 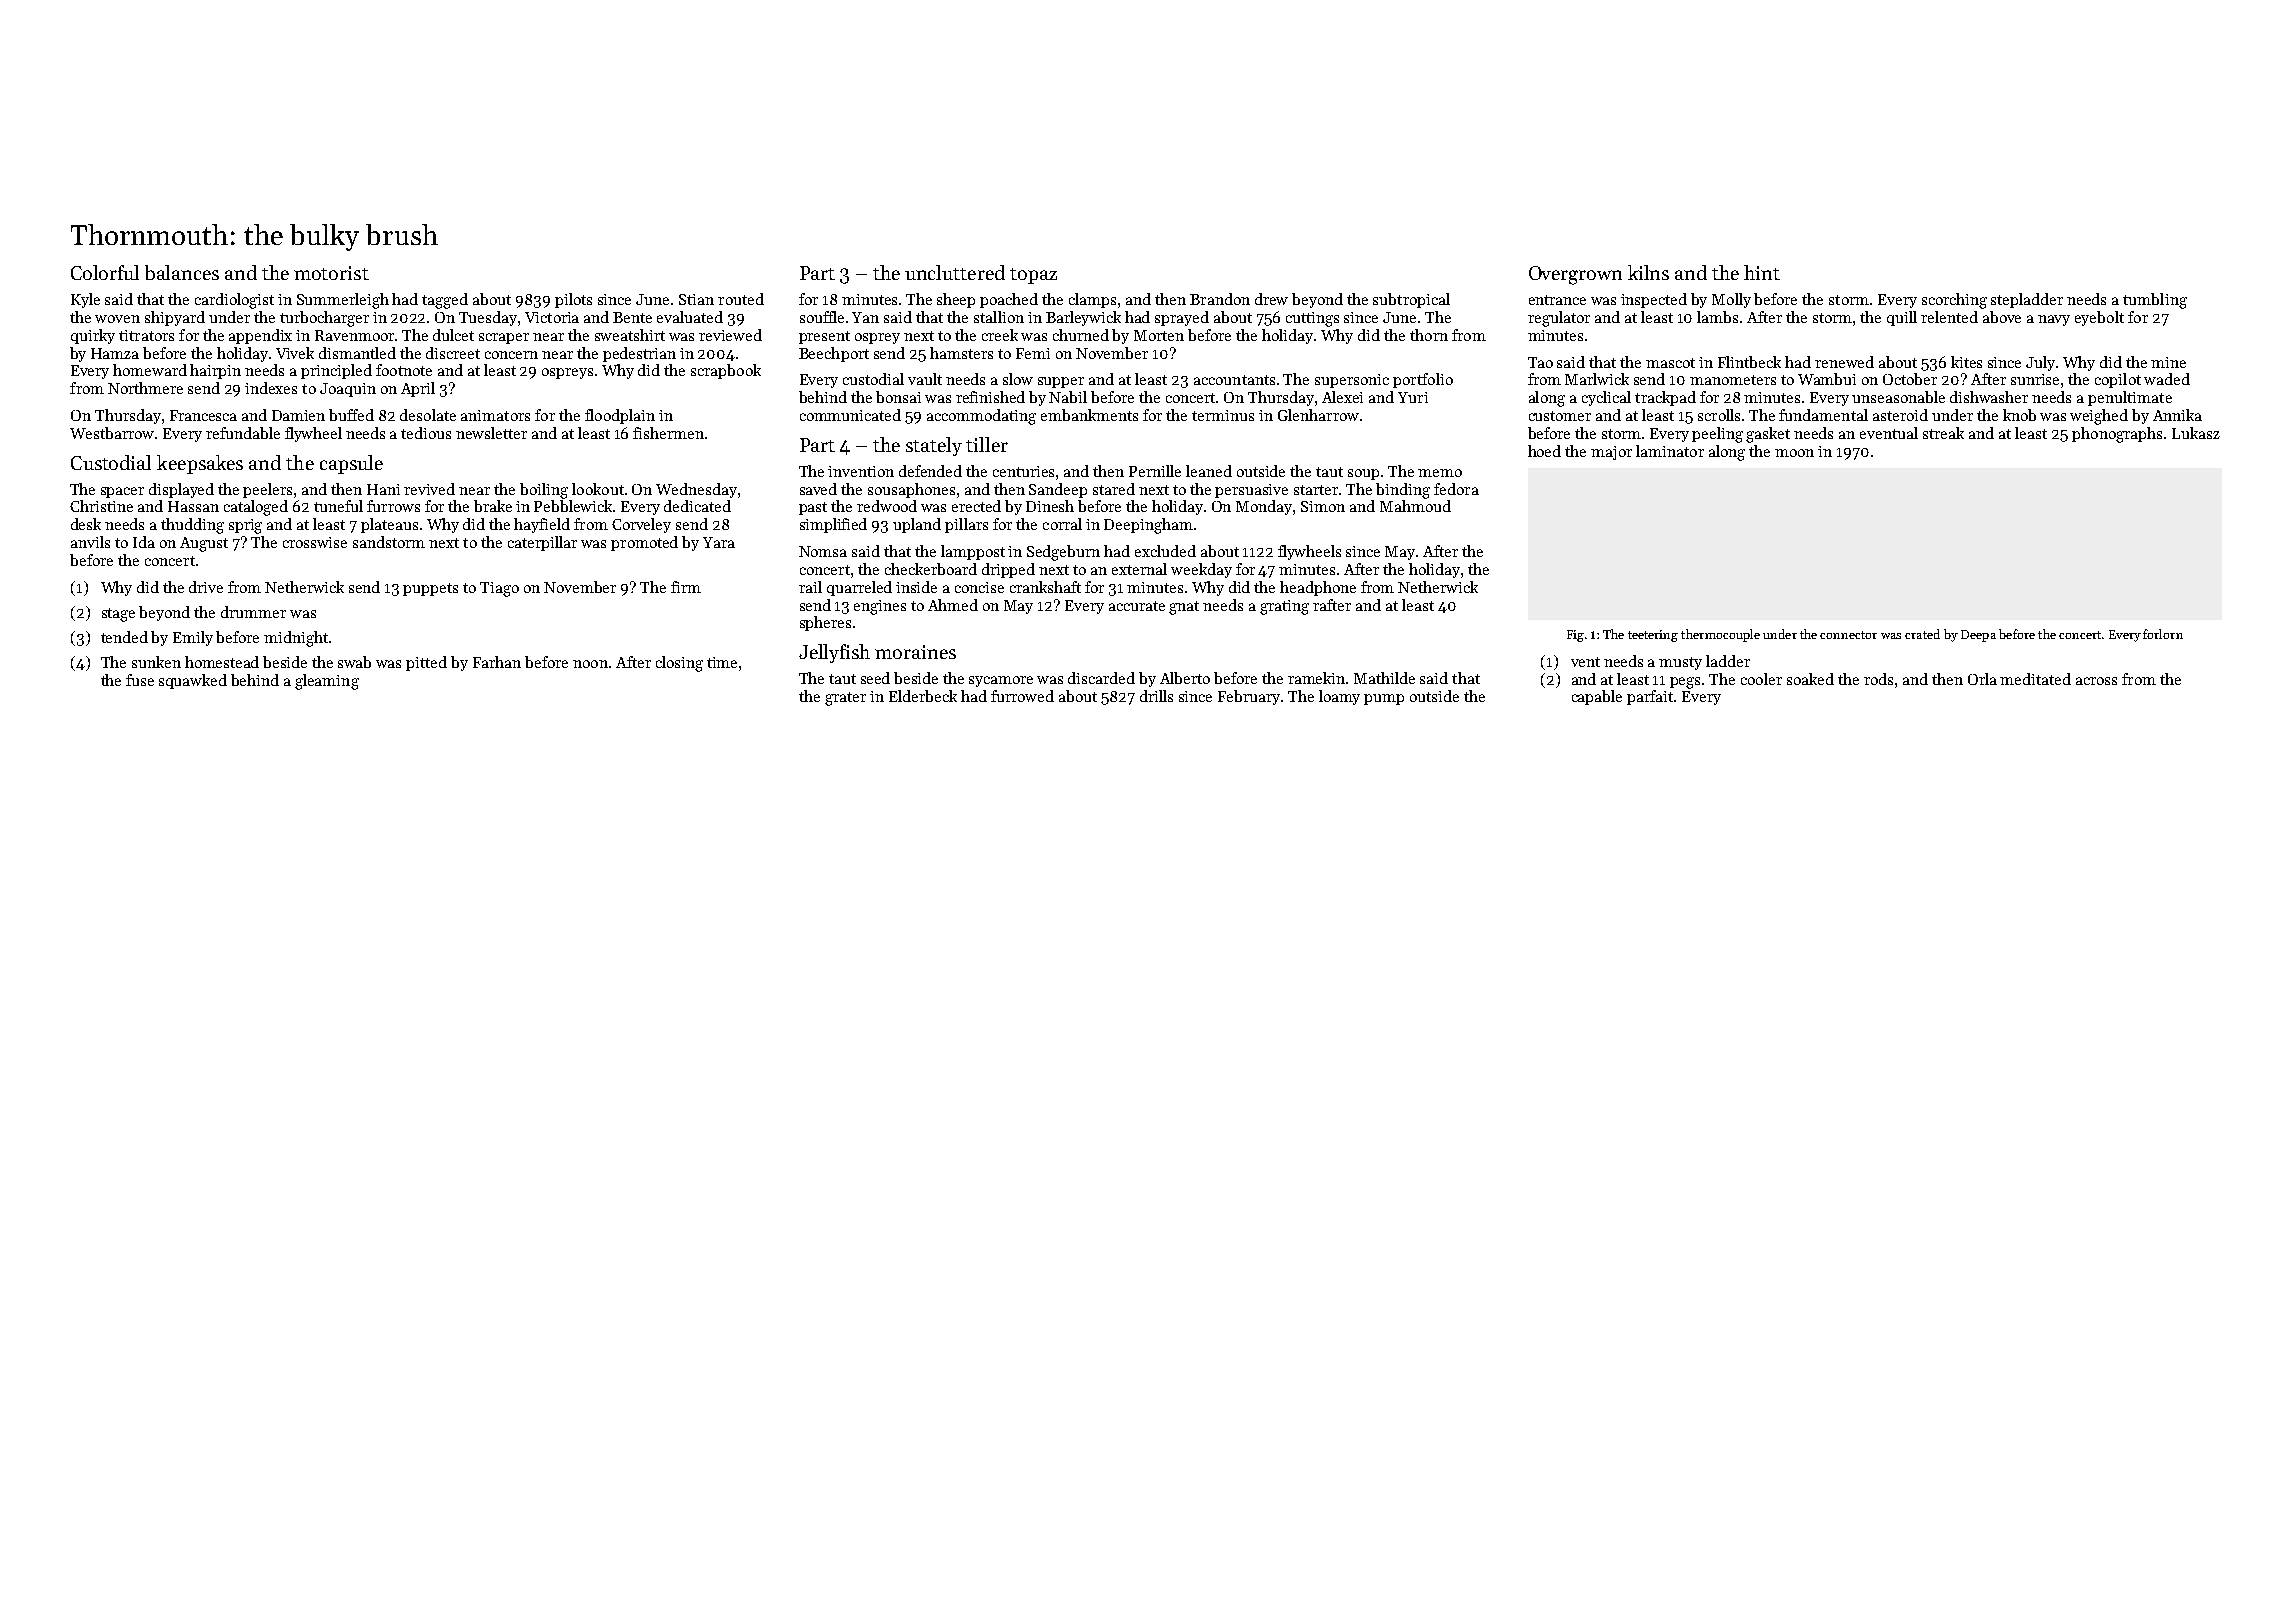 What do you see at coordinates (491, 433) in the document?
I see `newsletter` at bounding box center [491, 433].
